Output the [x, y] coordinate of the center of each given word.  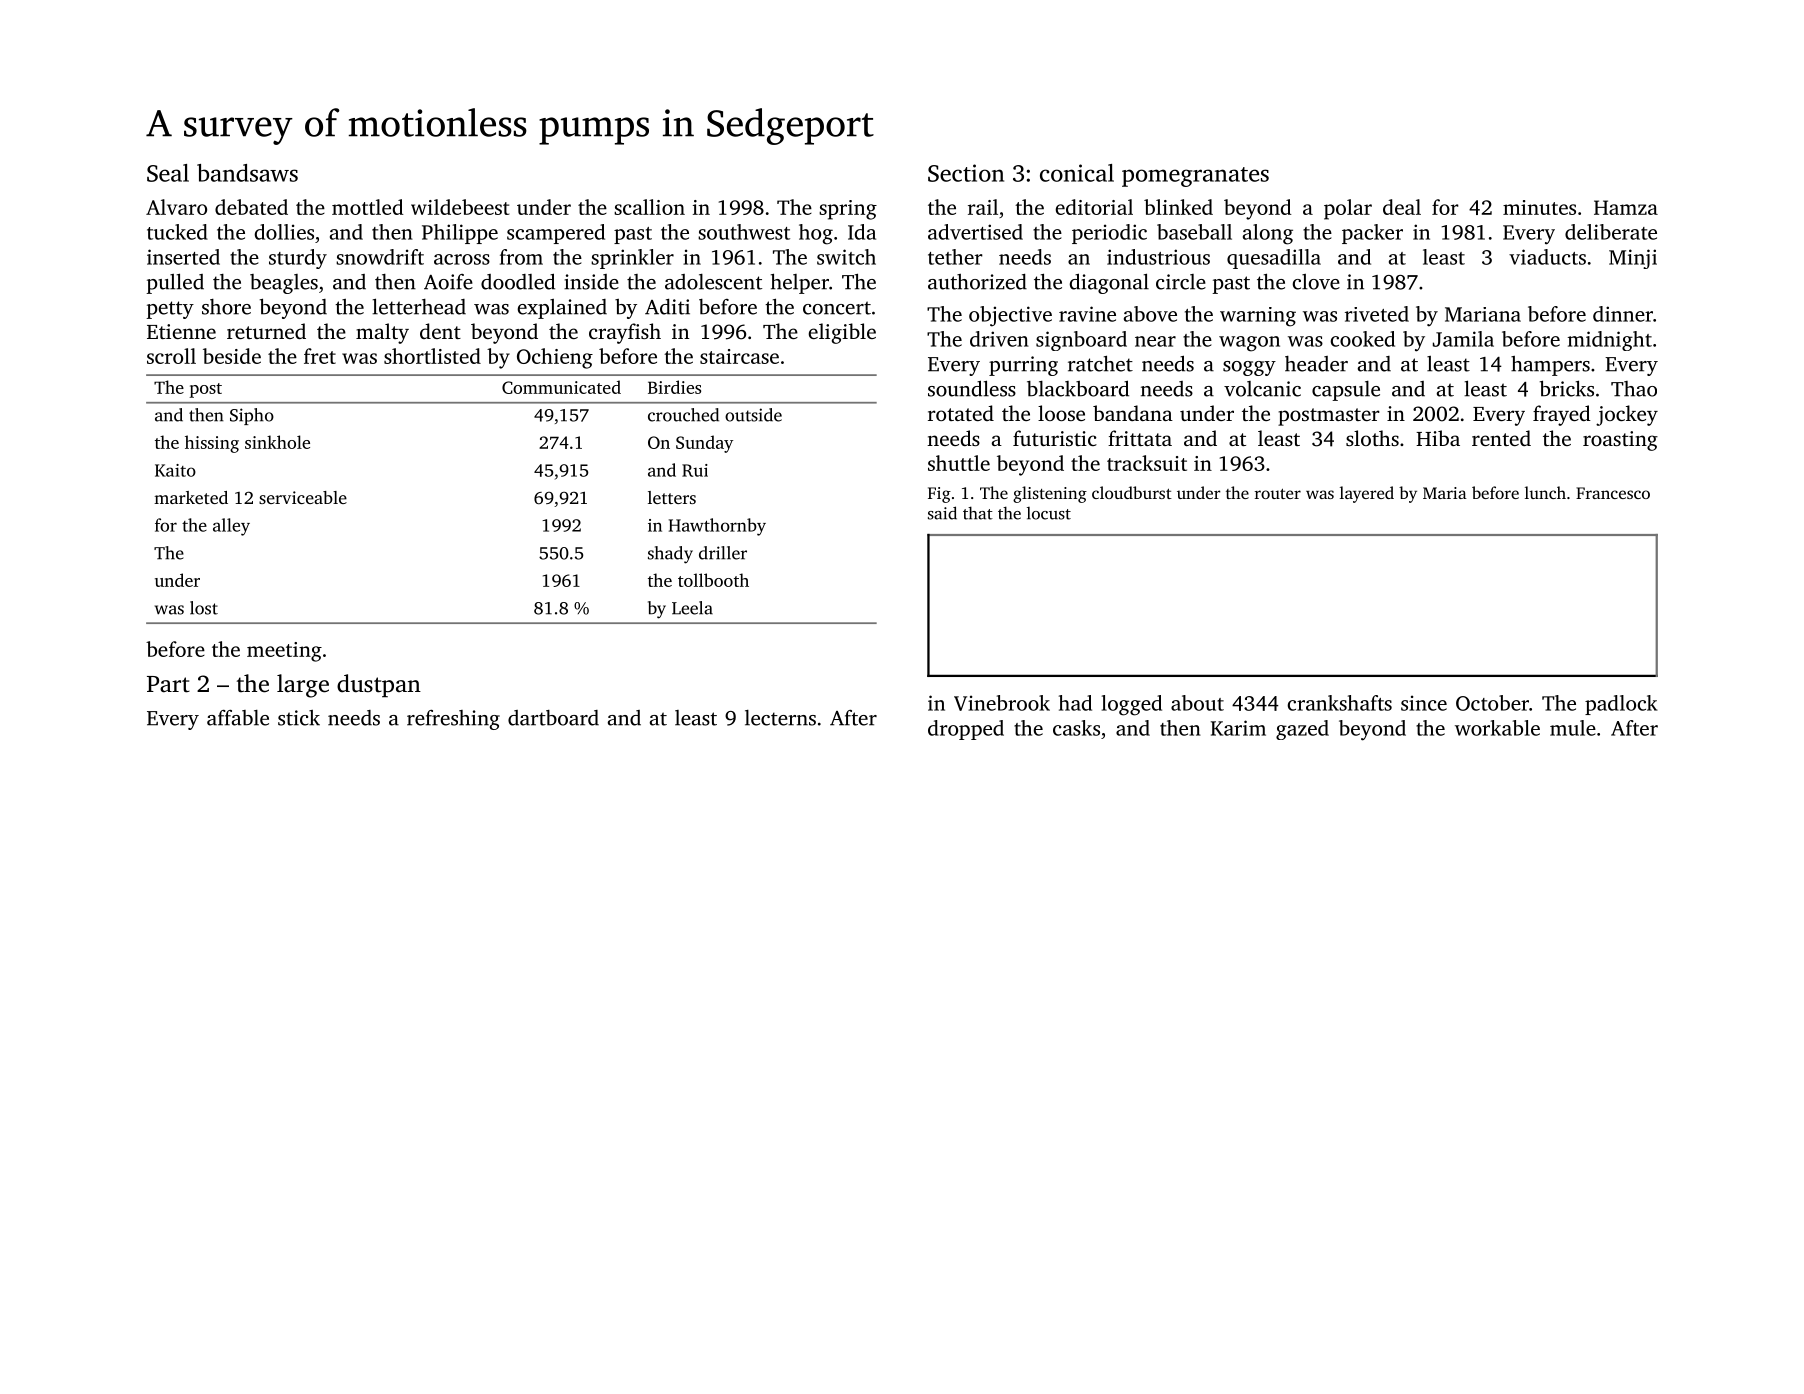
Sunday [704, 444]
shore [226, 307]
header [1316, 364]
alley [231, 527]
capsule [1346, 391]
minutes [1539, 207]
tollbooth [713, 580]
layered [1367, 494]
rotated [961, 413]
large [303, 686]
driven [999, 339]
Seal [168, 173]
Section [966, 173]
